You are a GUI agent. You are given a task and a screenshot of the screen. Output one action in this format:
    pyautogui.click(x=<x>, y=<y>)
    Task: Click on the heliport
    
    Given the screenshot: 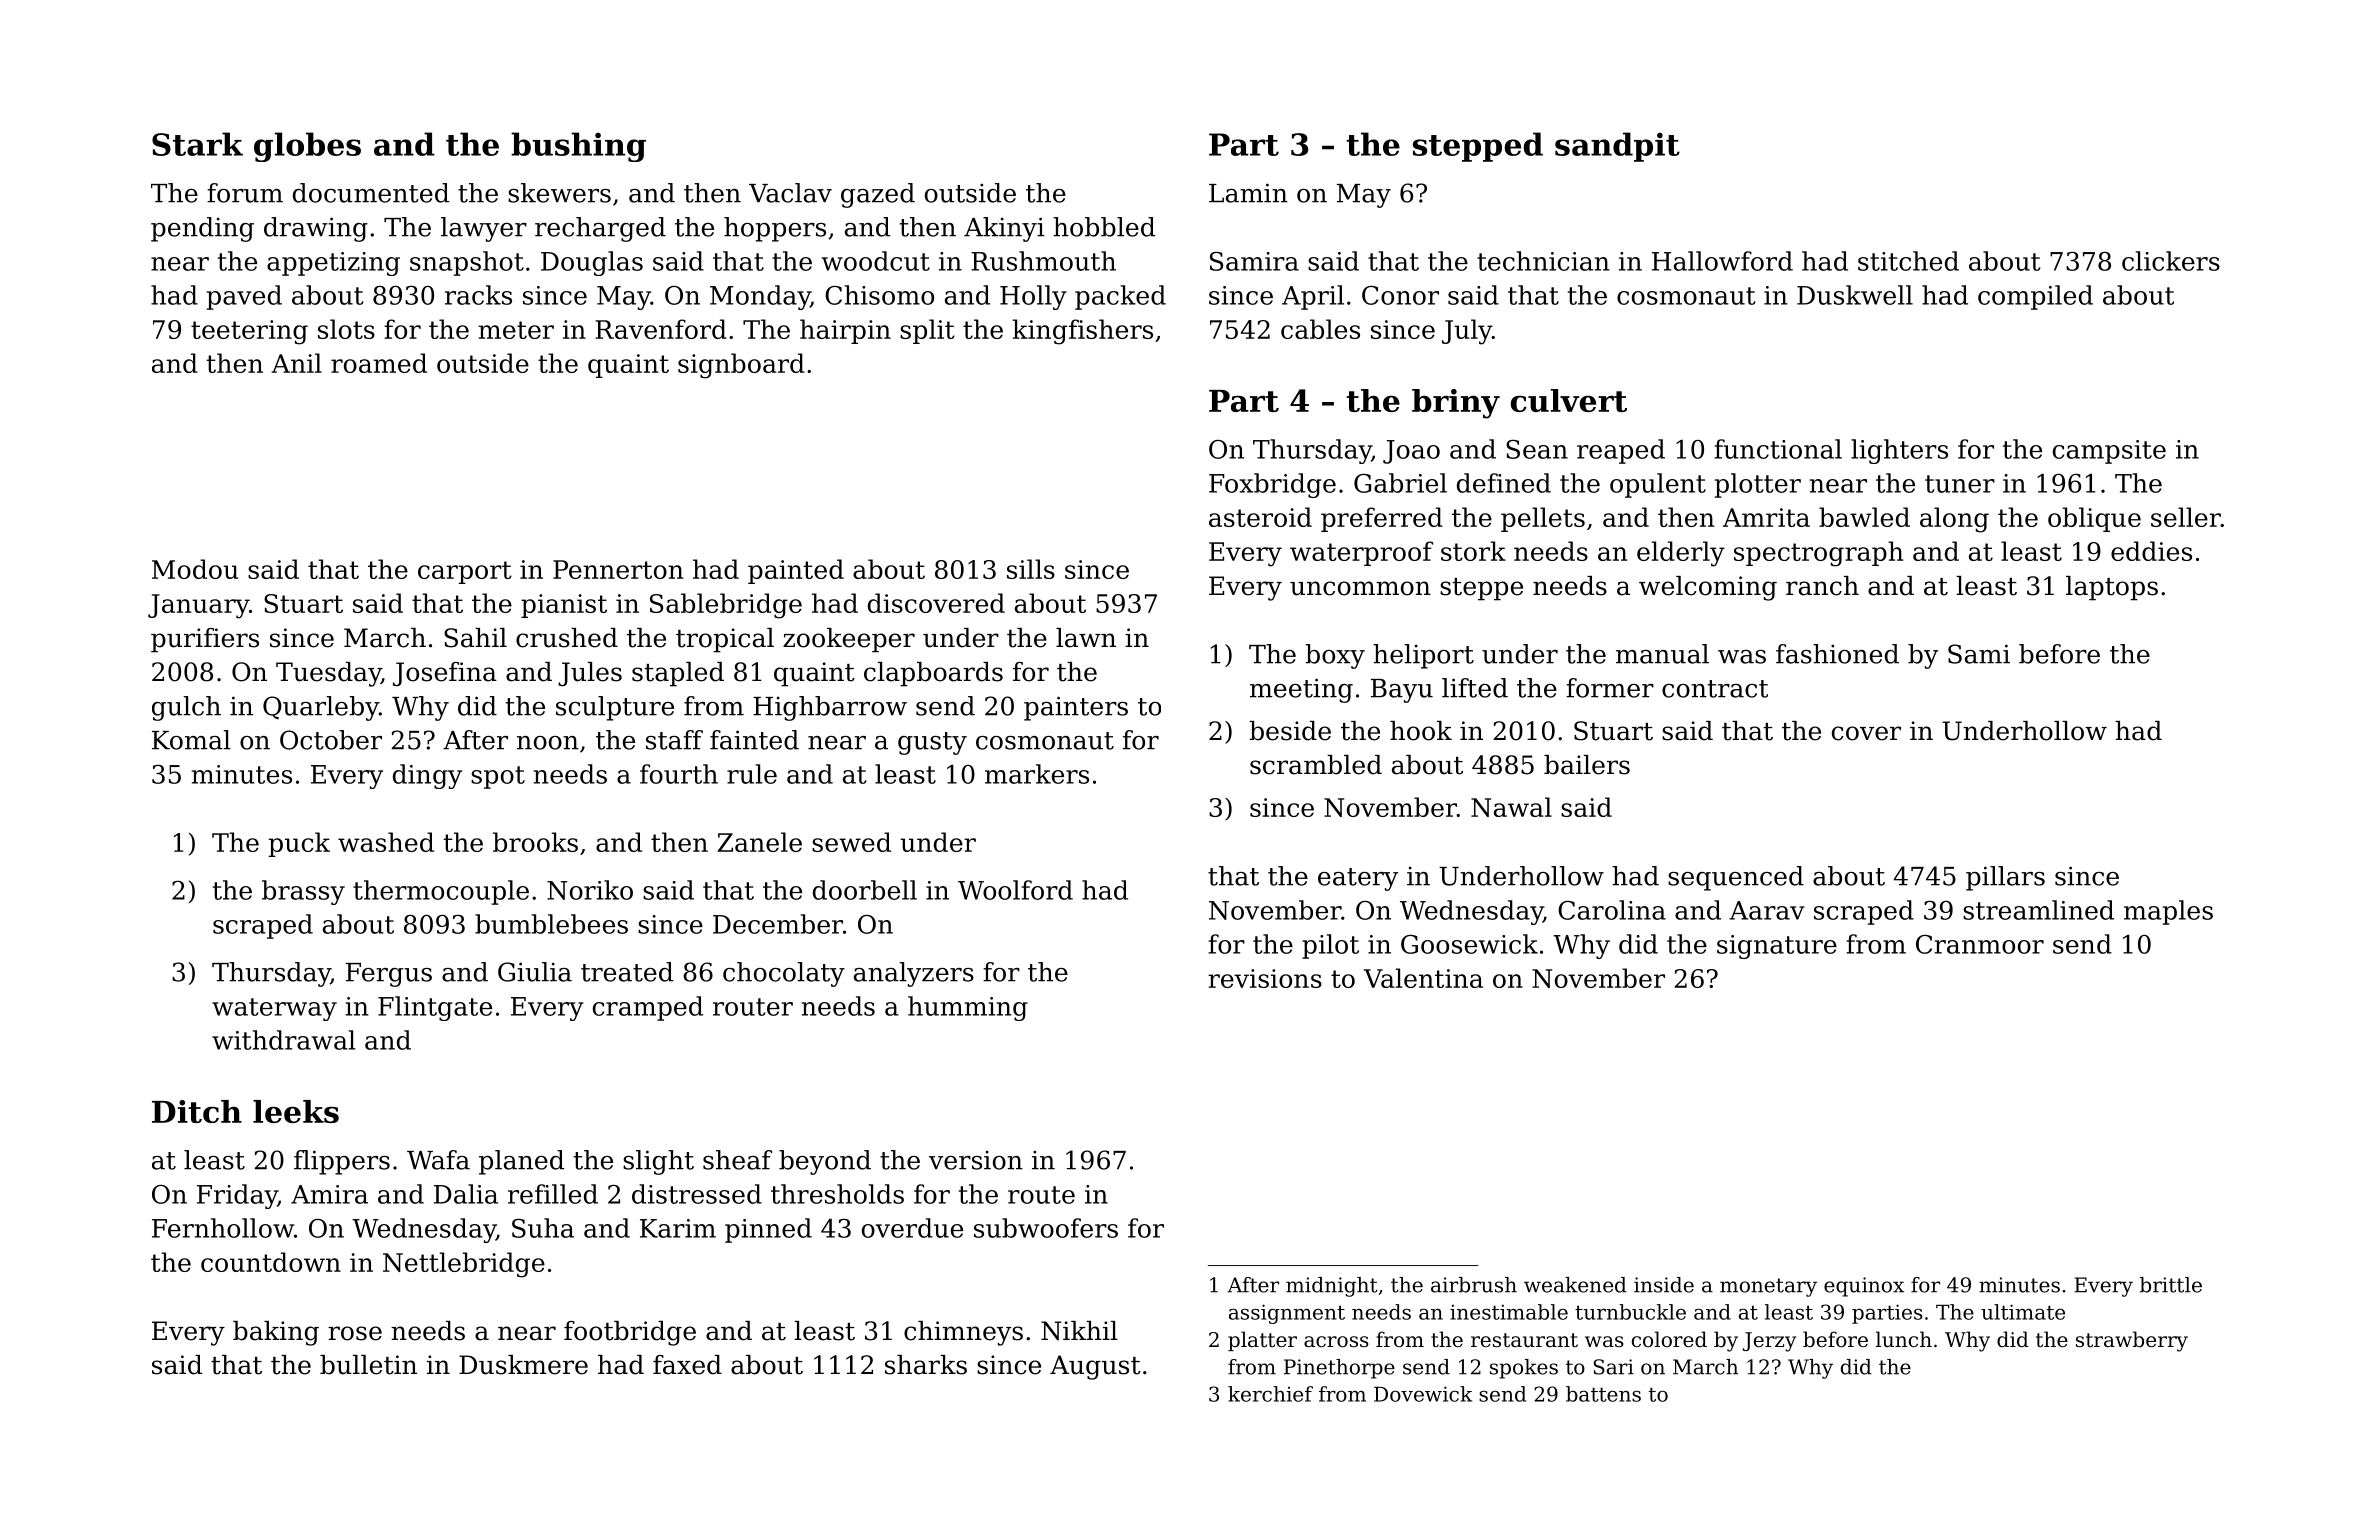 What is the action you would take?
    pyautogui.click(x=1423, y=656)
